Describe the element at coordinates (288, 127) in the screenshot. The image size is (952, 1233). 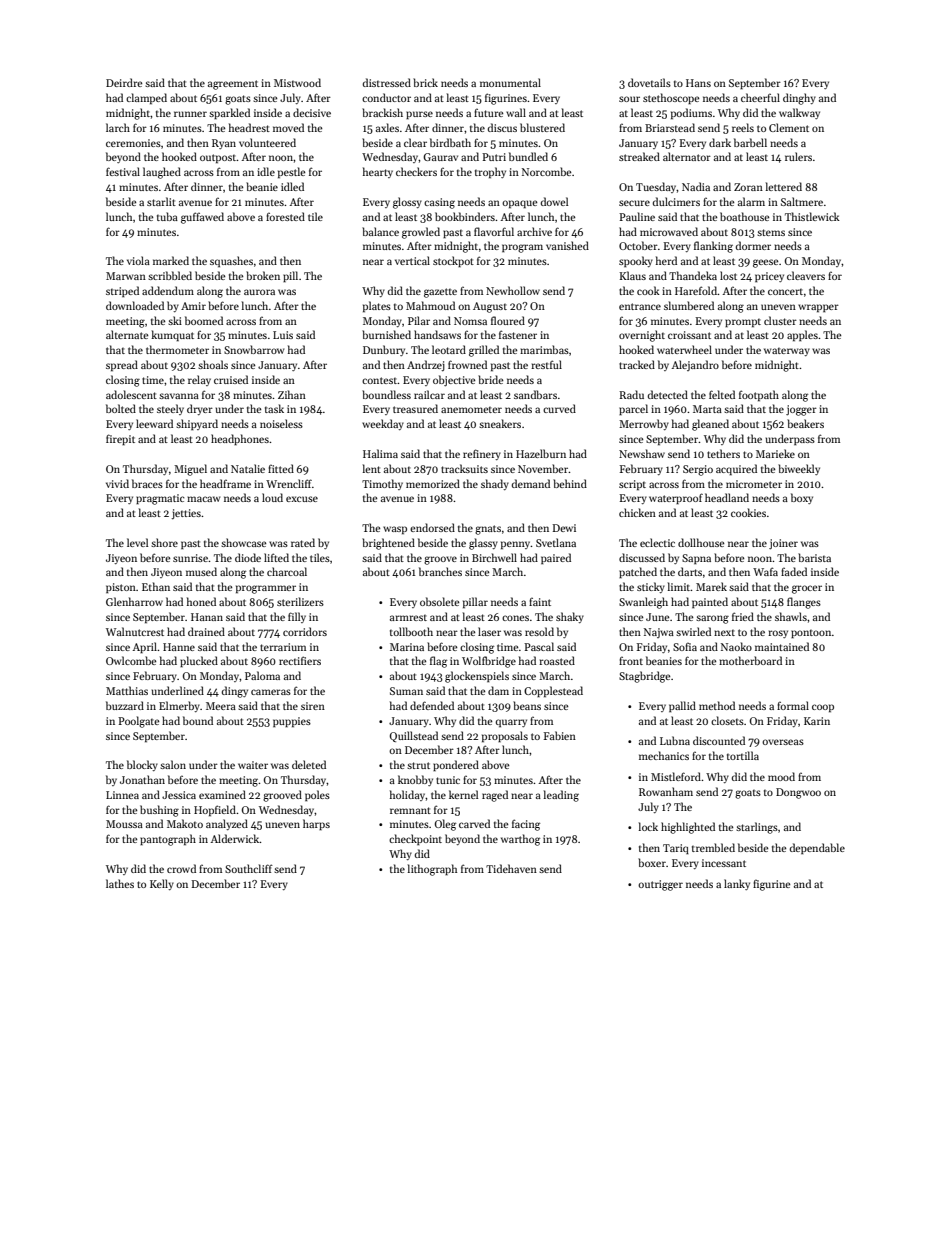
I see `moved` at that location.
